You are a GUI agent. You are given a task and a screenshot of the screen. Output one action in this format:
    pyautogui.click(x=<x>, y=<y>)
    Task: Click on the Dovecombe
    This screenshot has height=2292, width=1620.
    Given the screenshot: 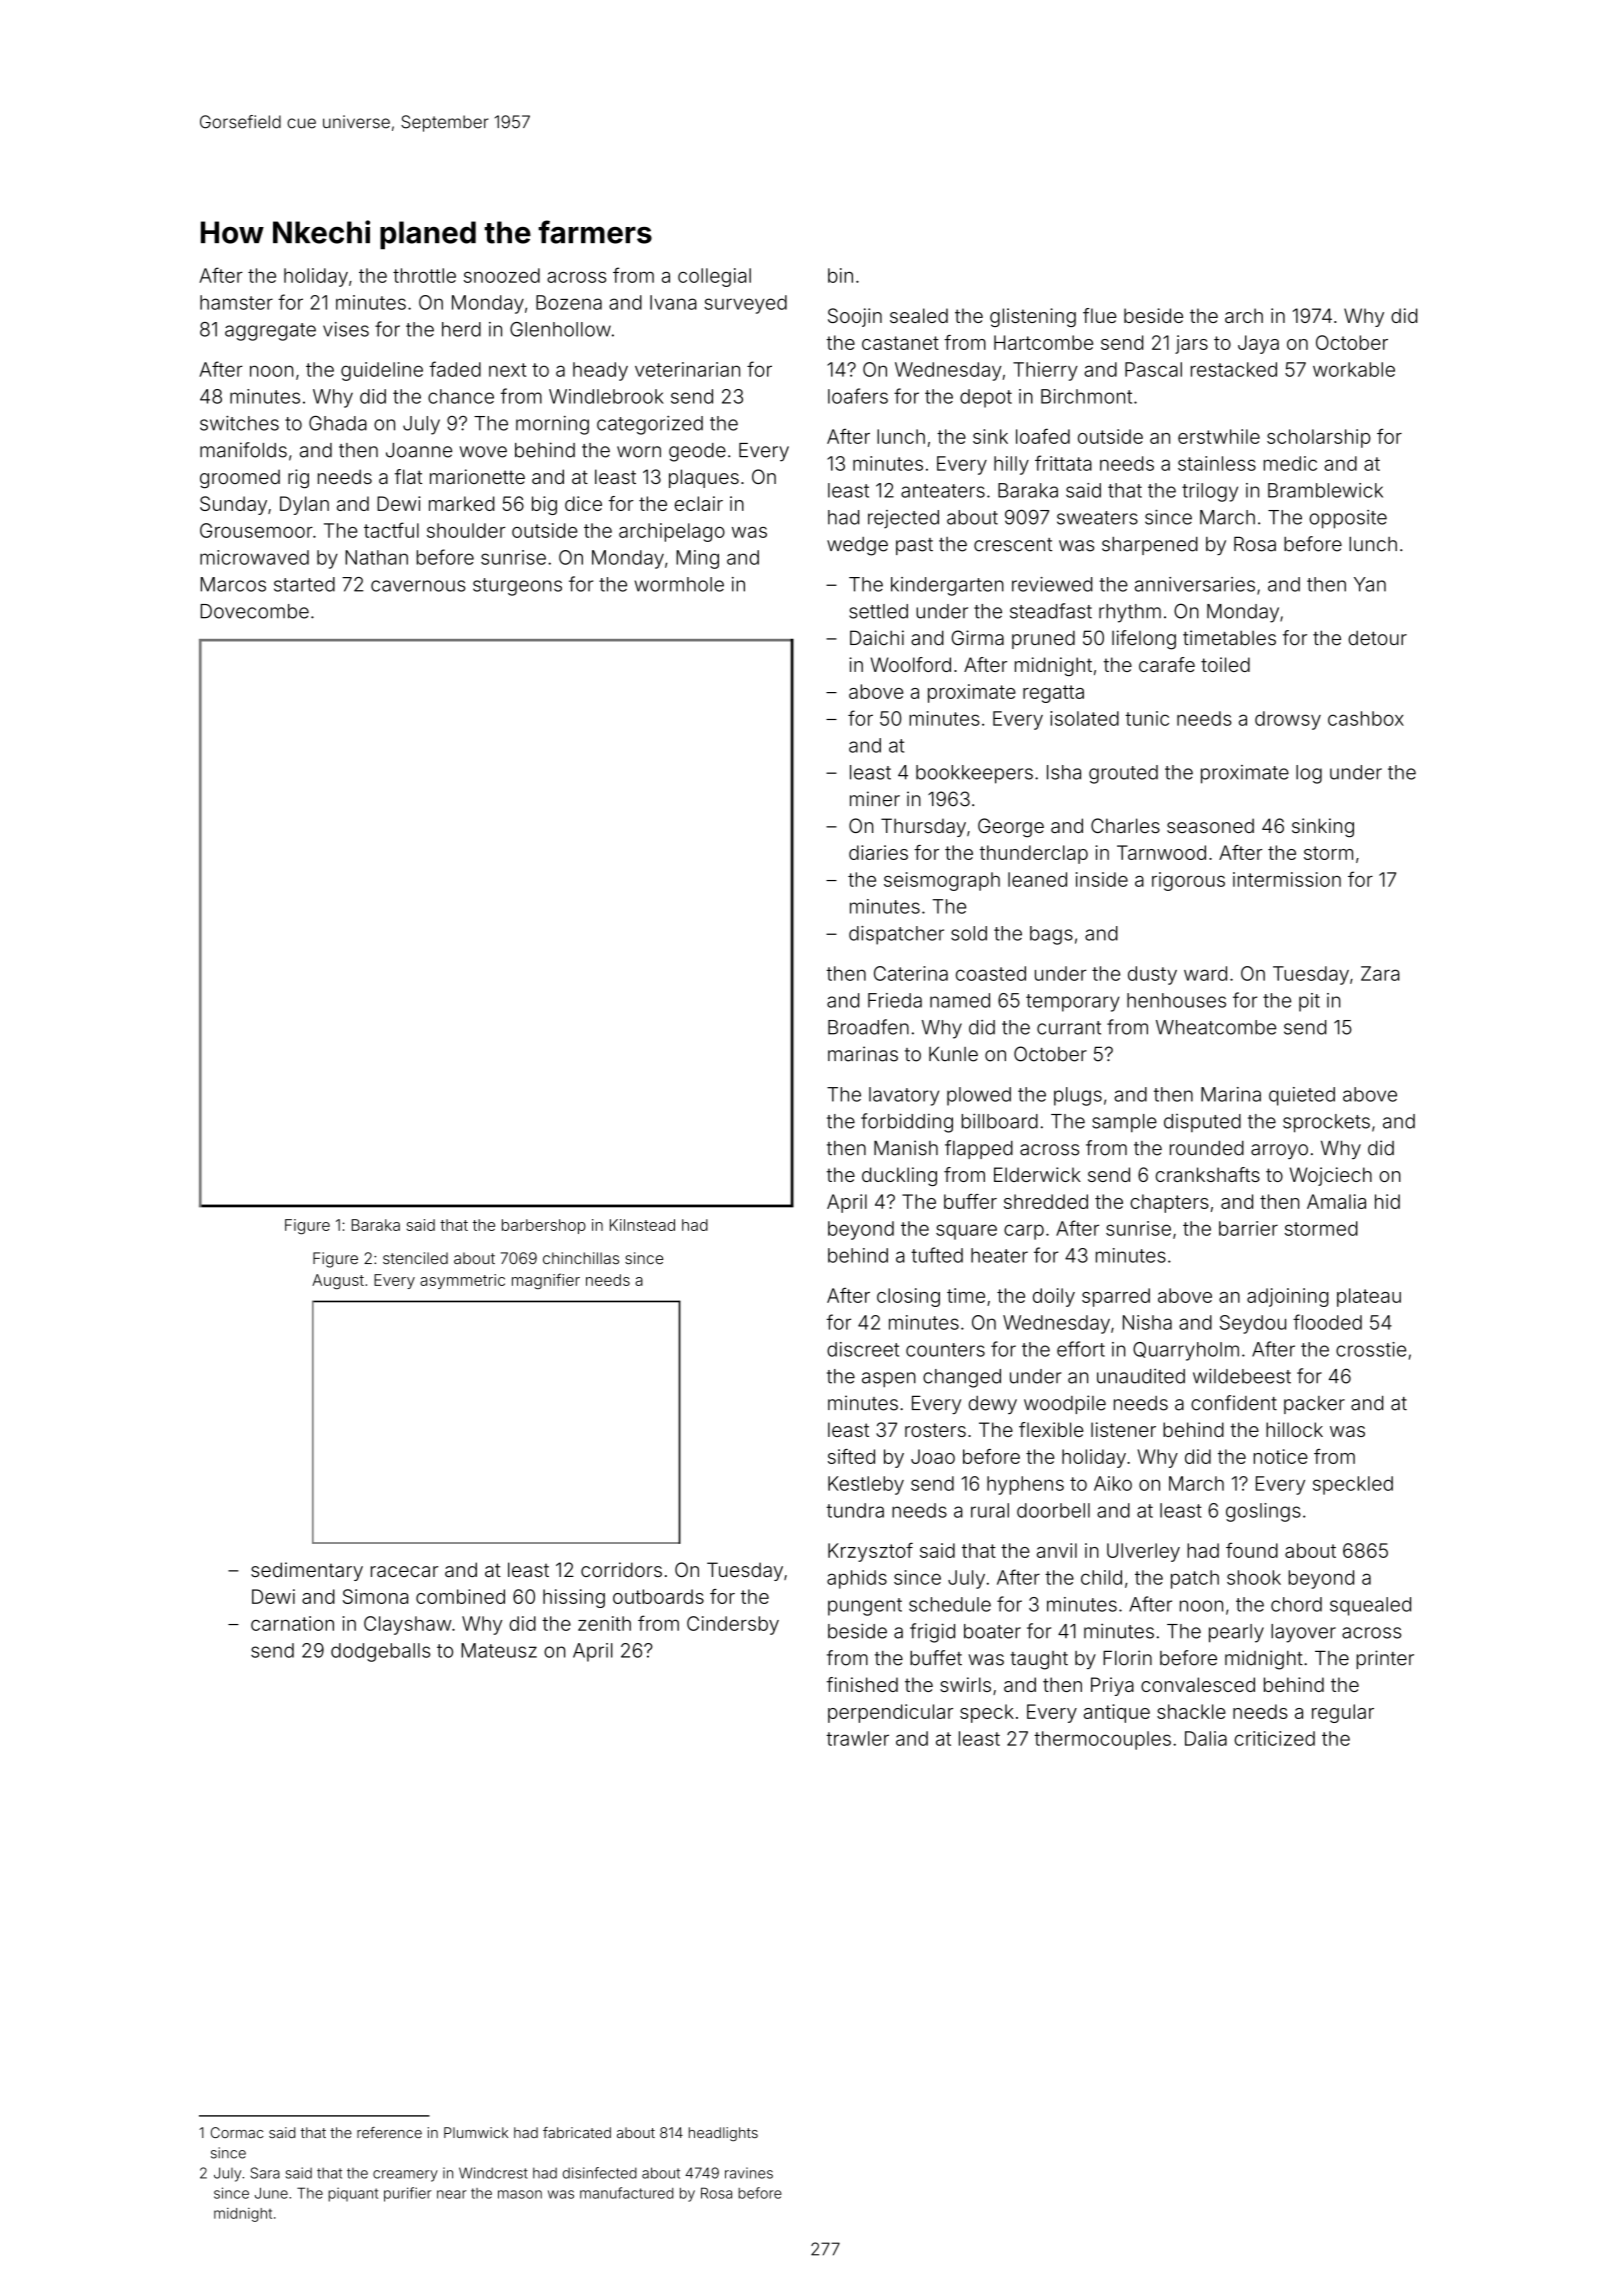 What is the action you would take?
    pyautogui.click(x=255, y=611)
